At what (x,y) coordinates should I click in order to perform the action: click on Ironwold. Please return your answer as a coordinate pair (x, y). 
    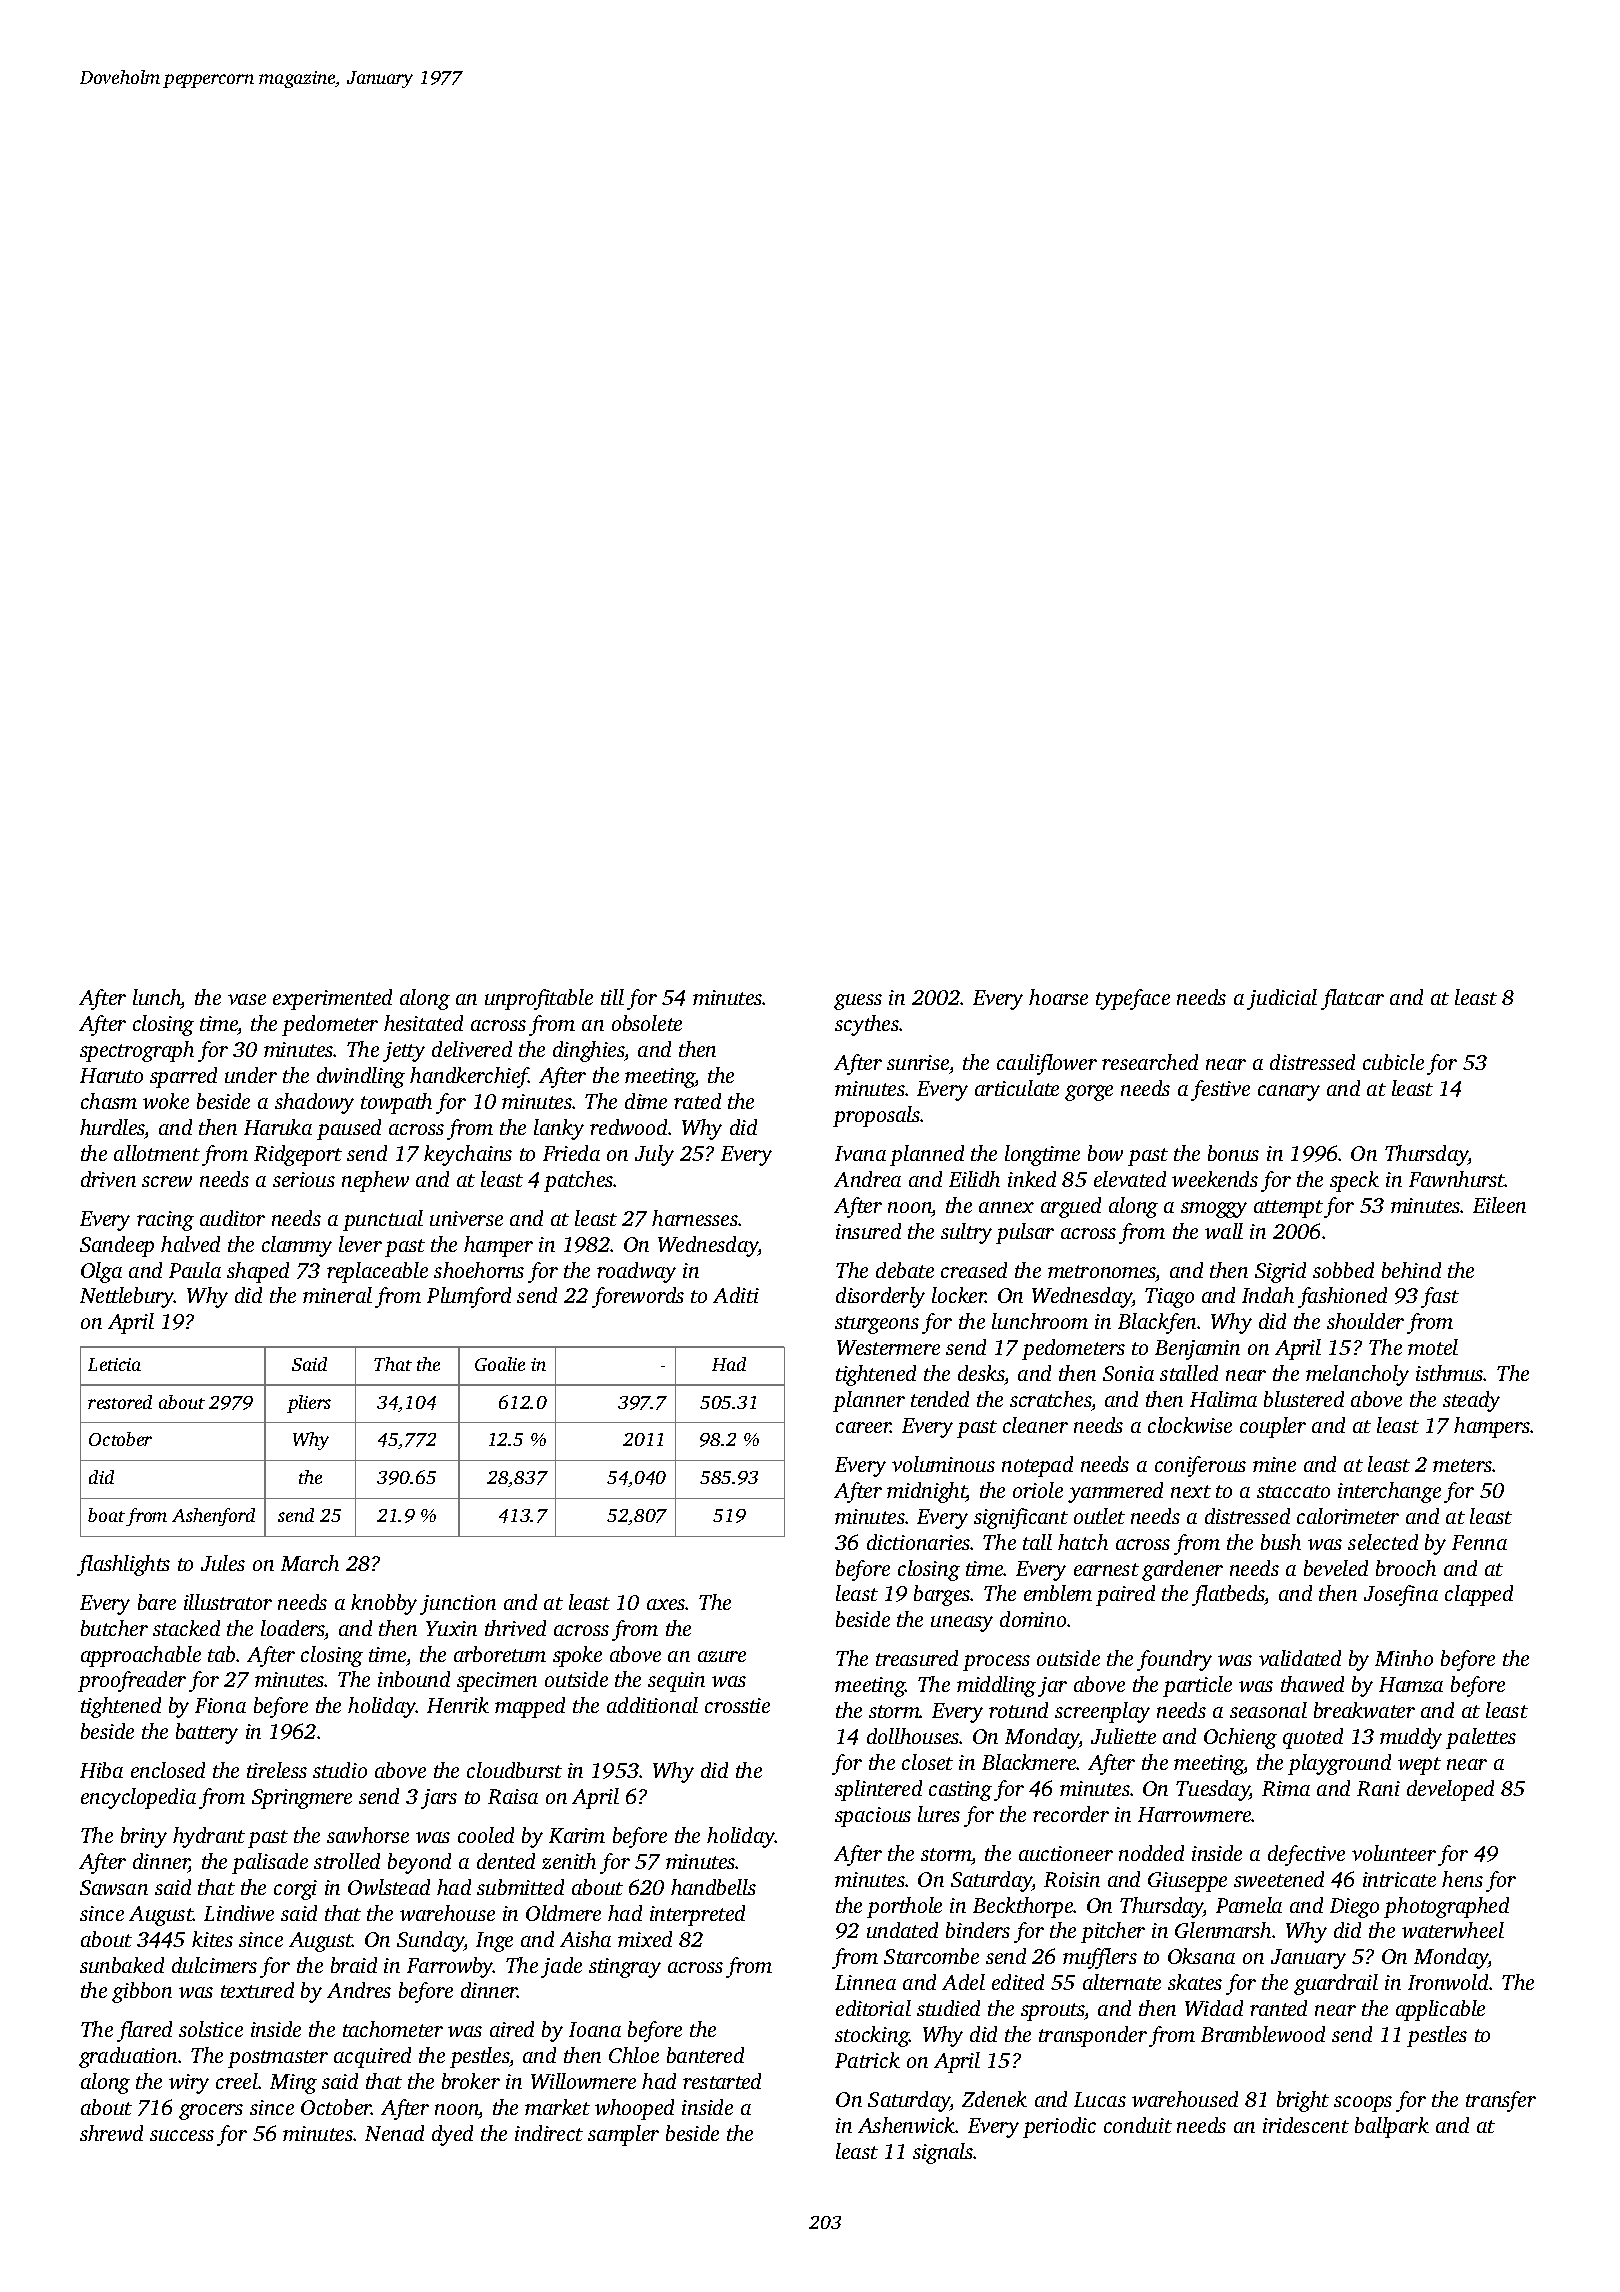
    Looking at the image, I should click on (1448, 1982).
